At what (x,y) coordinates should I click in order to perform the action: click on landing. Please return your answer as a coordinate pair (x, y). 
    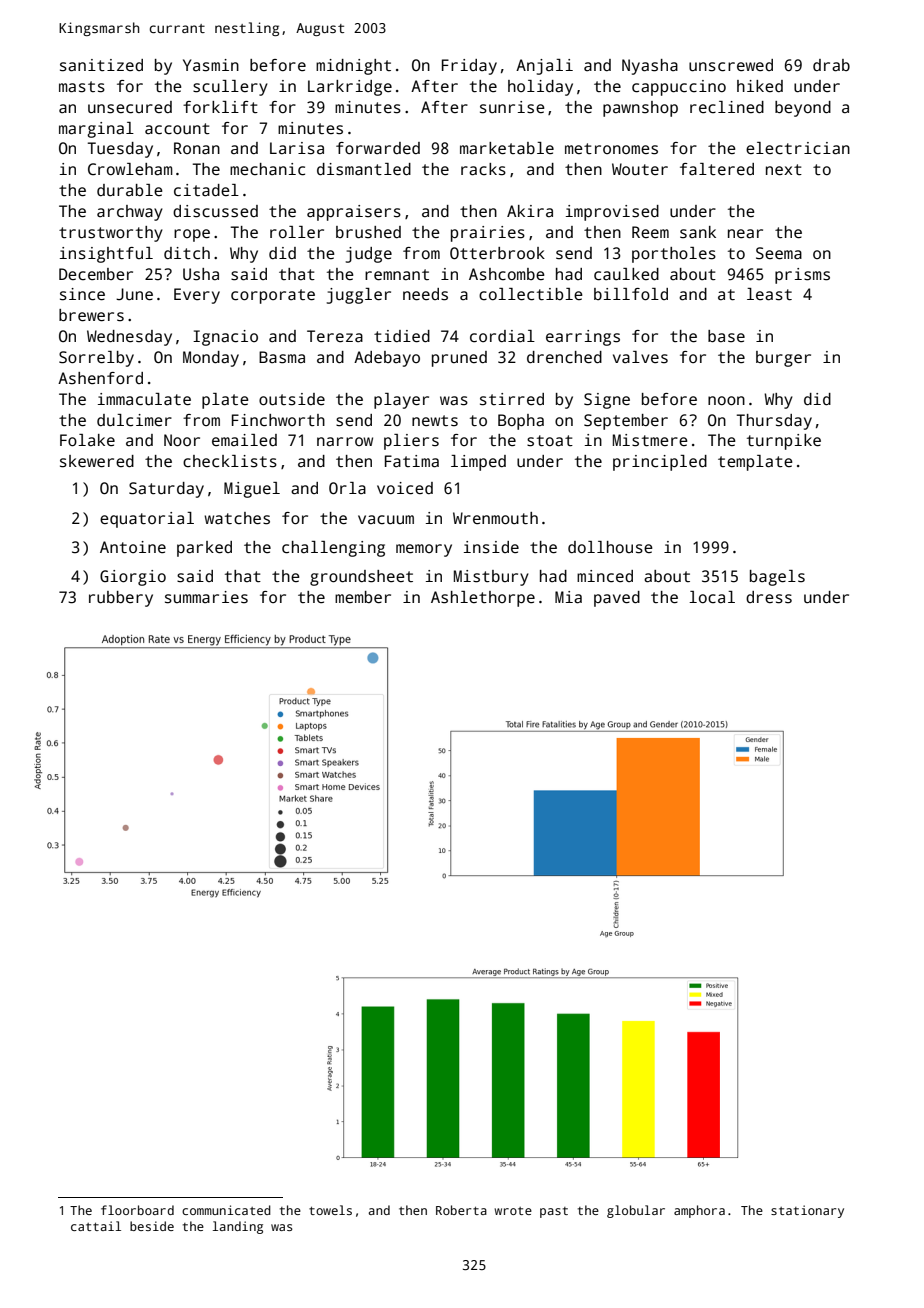
    Looking at the image, I should click on (238, 1227).
